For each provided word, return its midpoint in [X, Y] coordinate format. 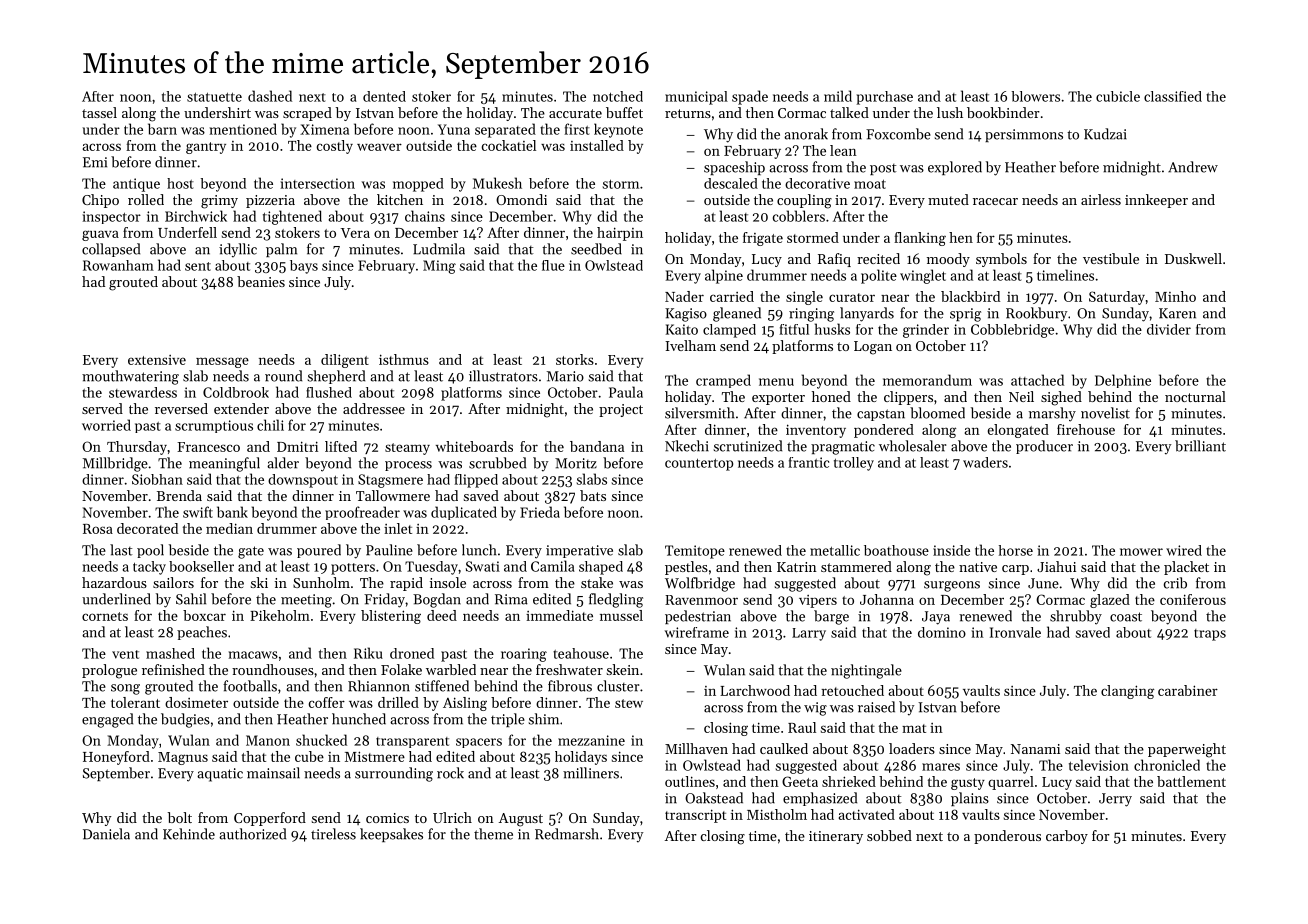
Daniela [106, 834]
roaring [524, 655]
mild [838, 96]
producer [1044, 447]
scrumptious [214, 426]
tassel [99, 112]
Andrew [1193, 167]
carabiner [1188, 690]
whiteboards [474, 446]
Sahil [191, 599]
